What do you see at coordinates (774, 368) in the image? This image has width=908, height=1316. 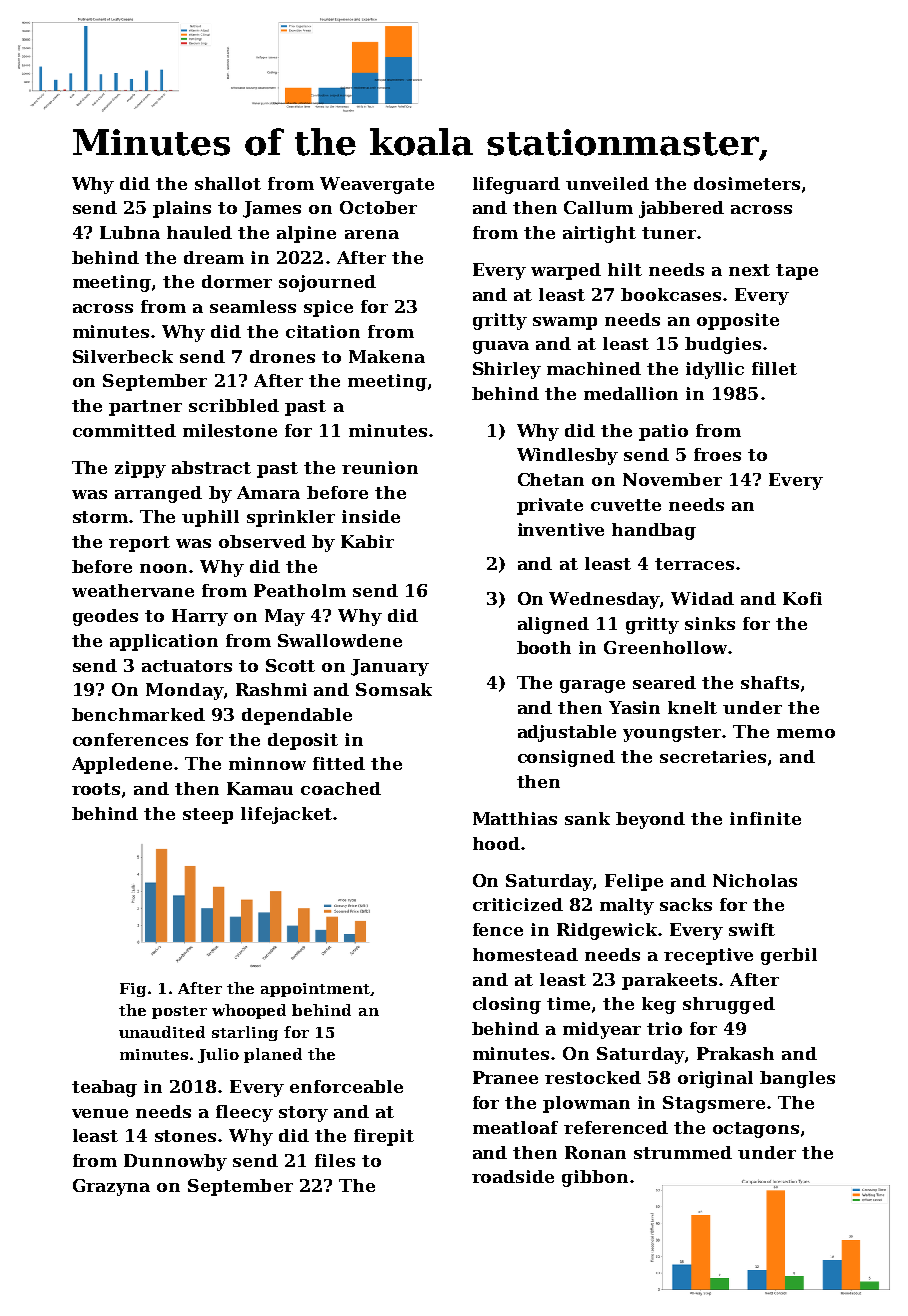 I see `fillet` at bounding box center [774, 368].
